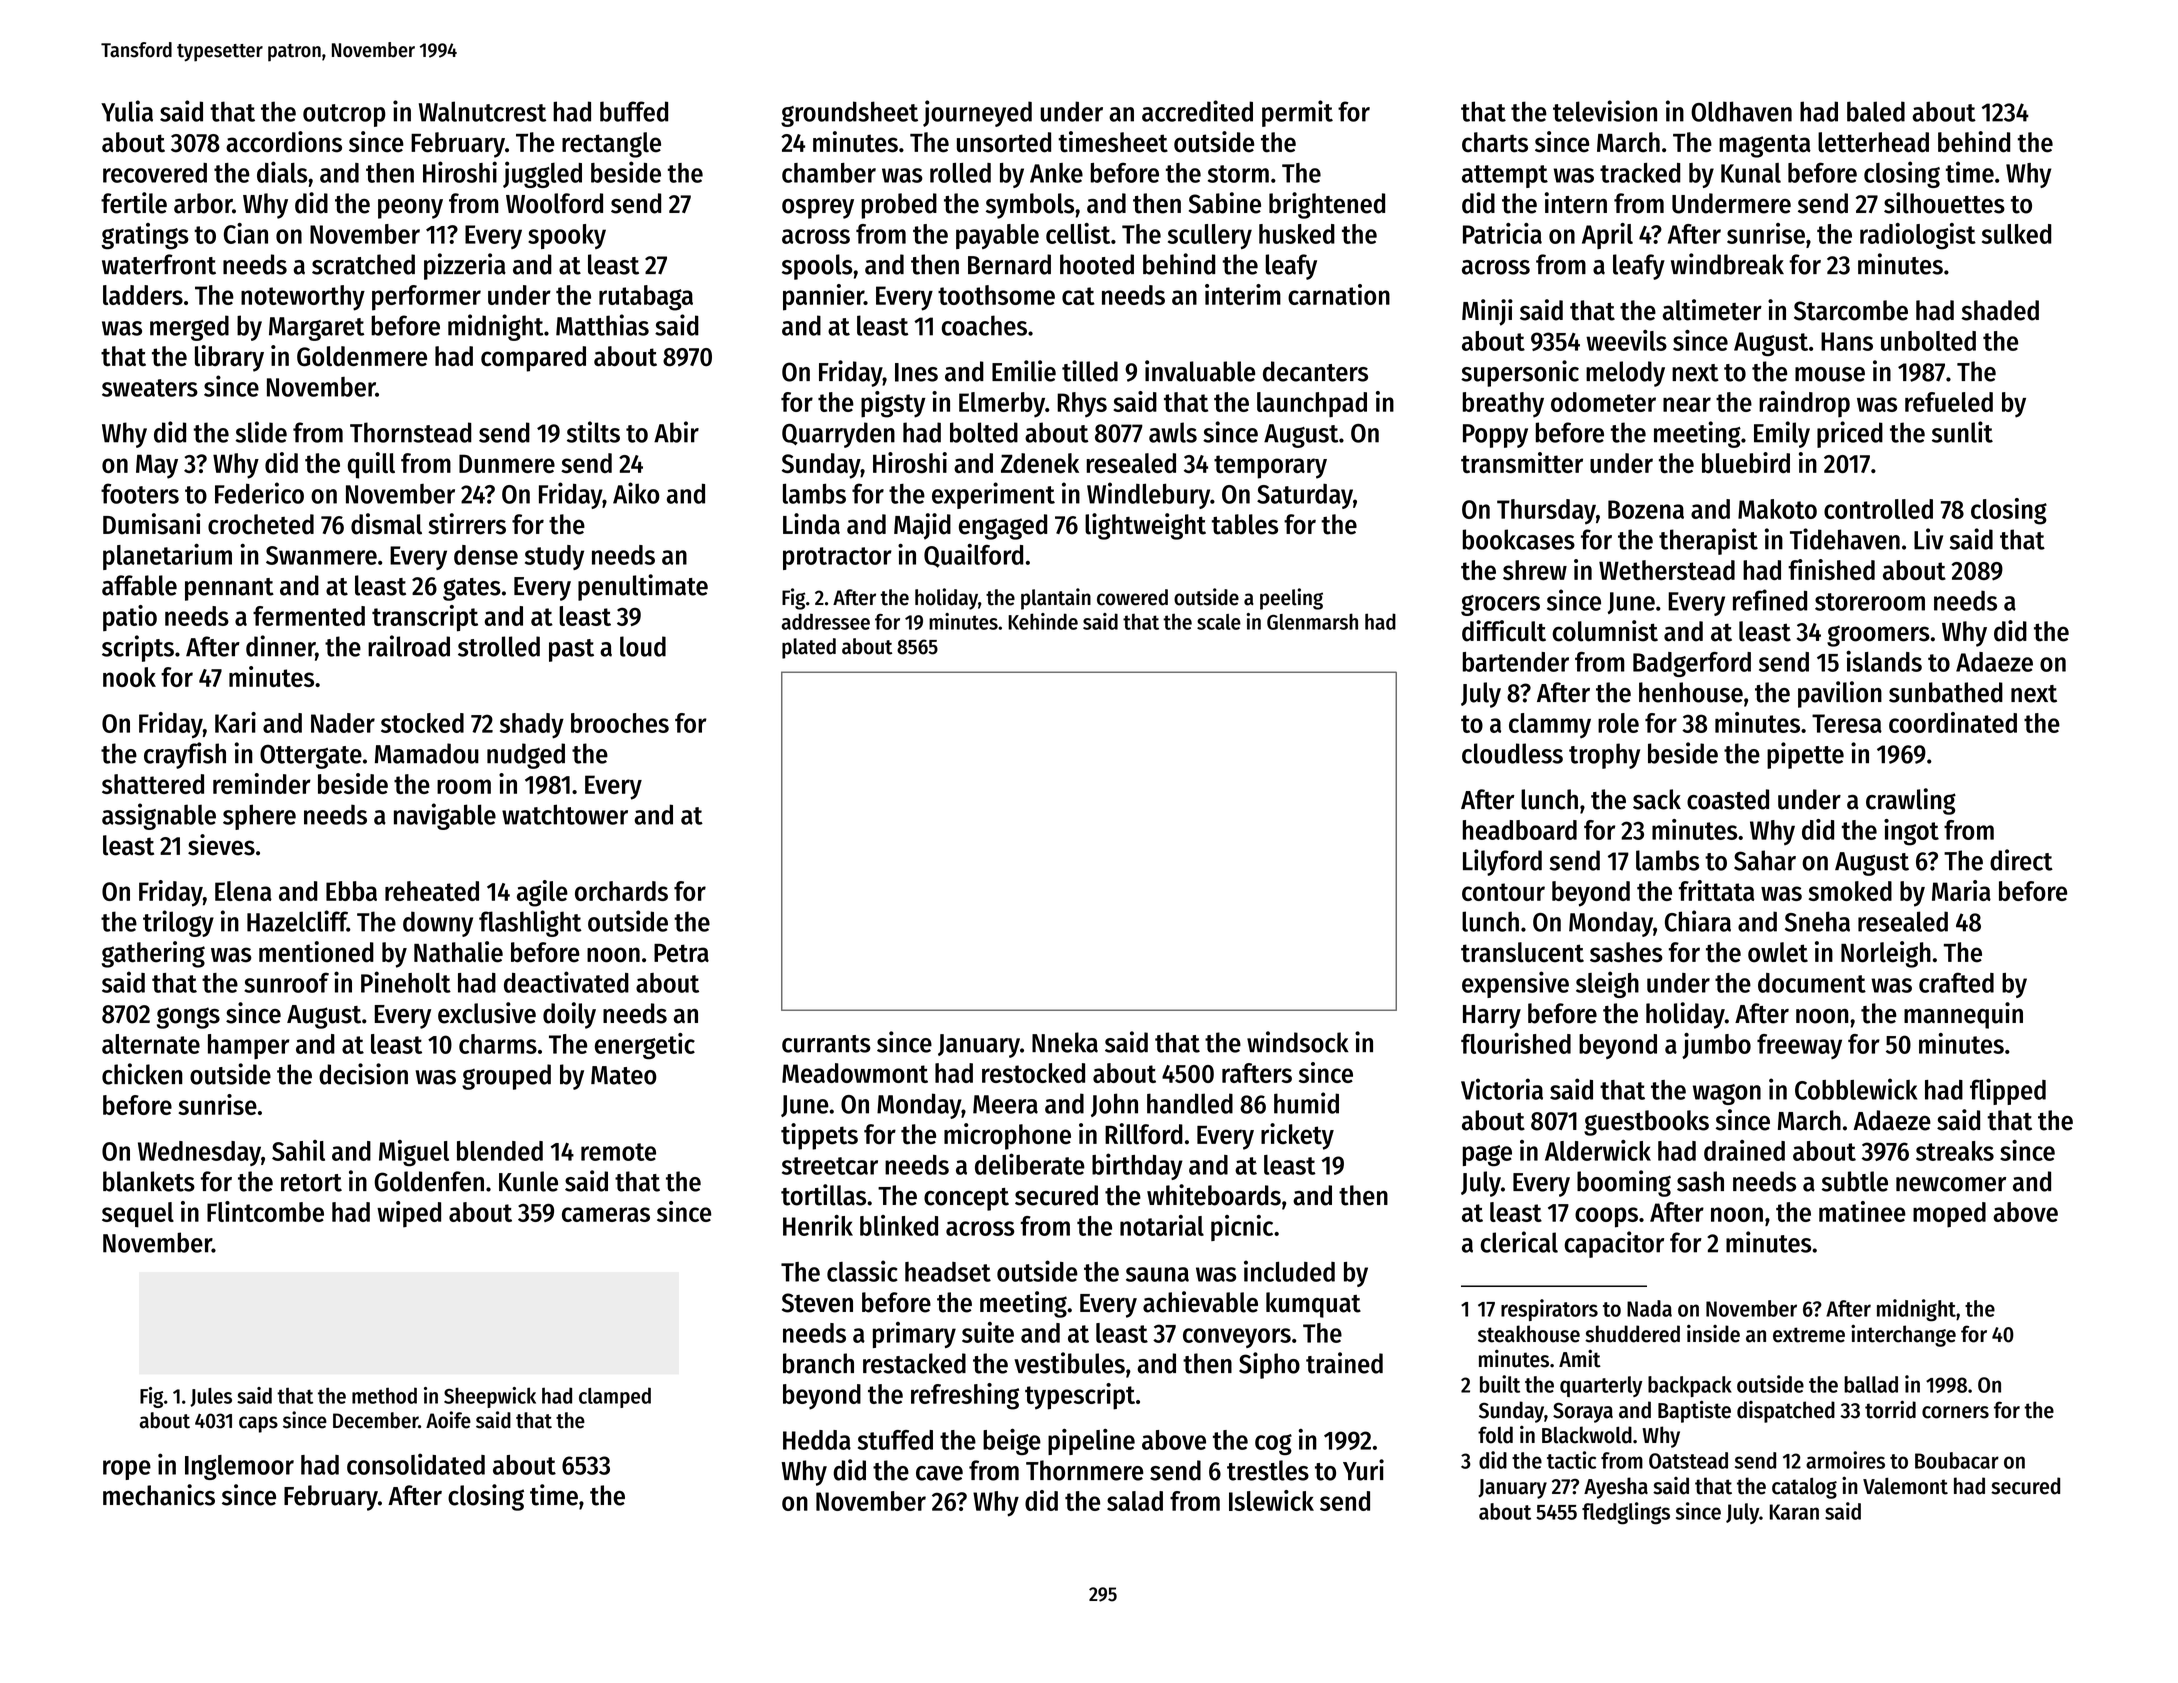 The height and width of the document is (1683, 2178). I want to click on experiment, so click(993, 495).
